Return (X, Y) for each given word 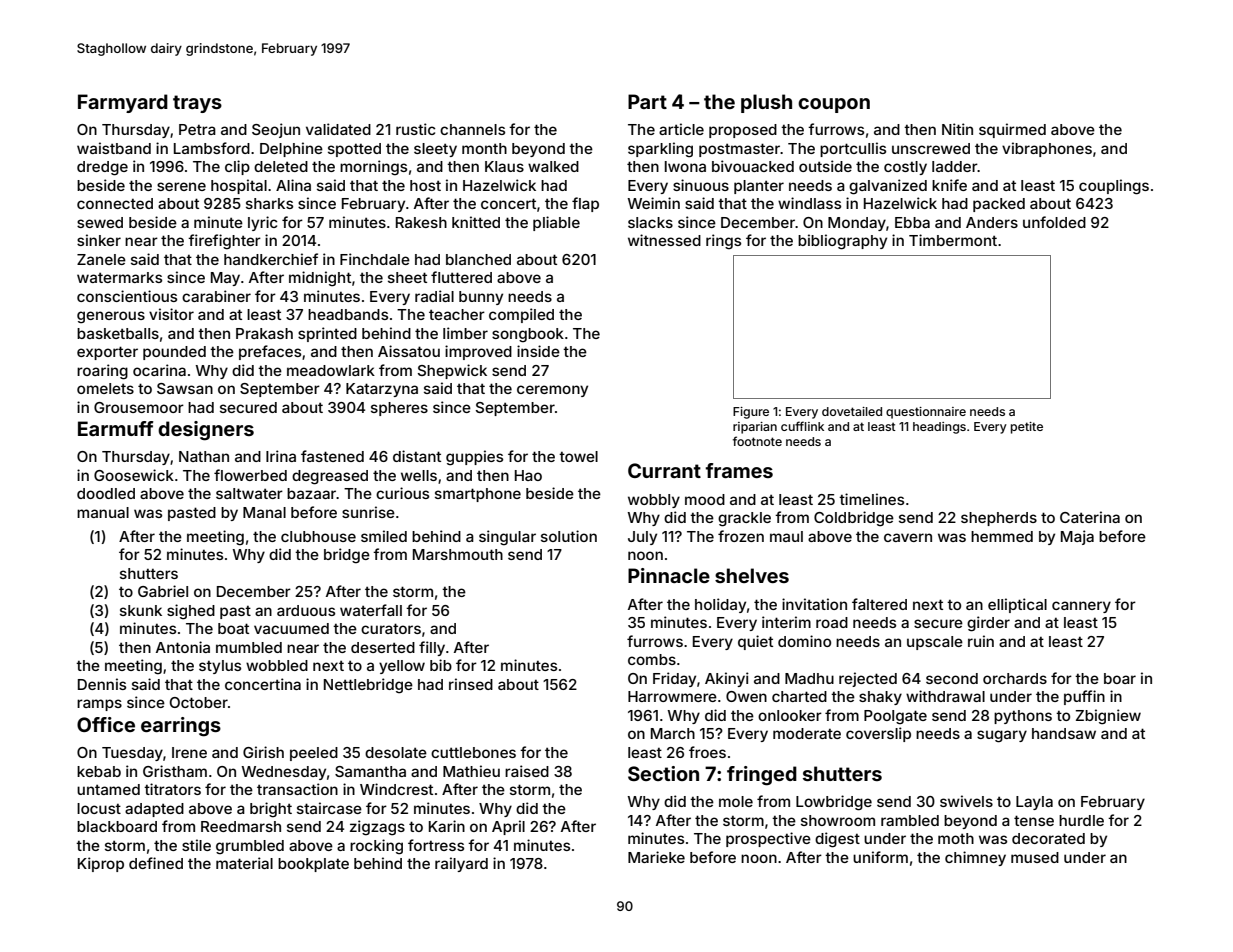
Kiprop (101, 864)
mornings (373, 168)
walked (553, 166)
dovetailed (852, 411)
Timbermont (953, 240)
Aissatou (409, 351)
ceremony (552, 391)
